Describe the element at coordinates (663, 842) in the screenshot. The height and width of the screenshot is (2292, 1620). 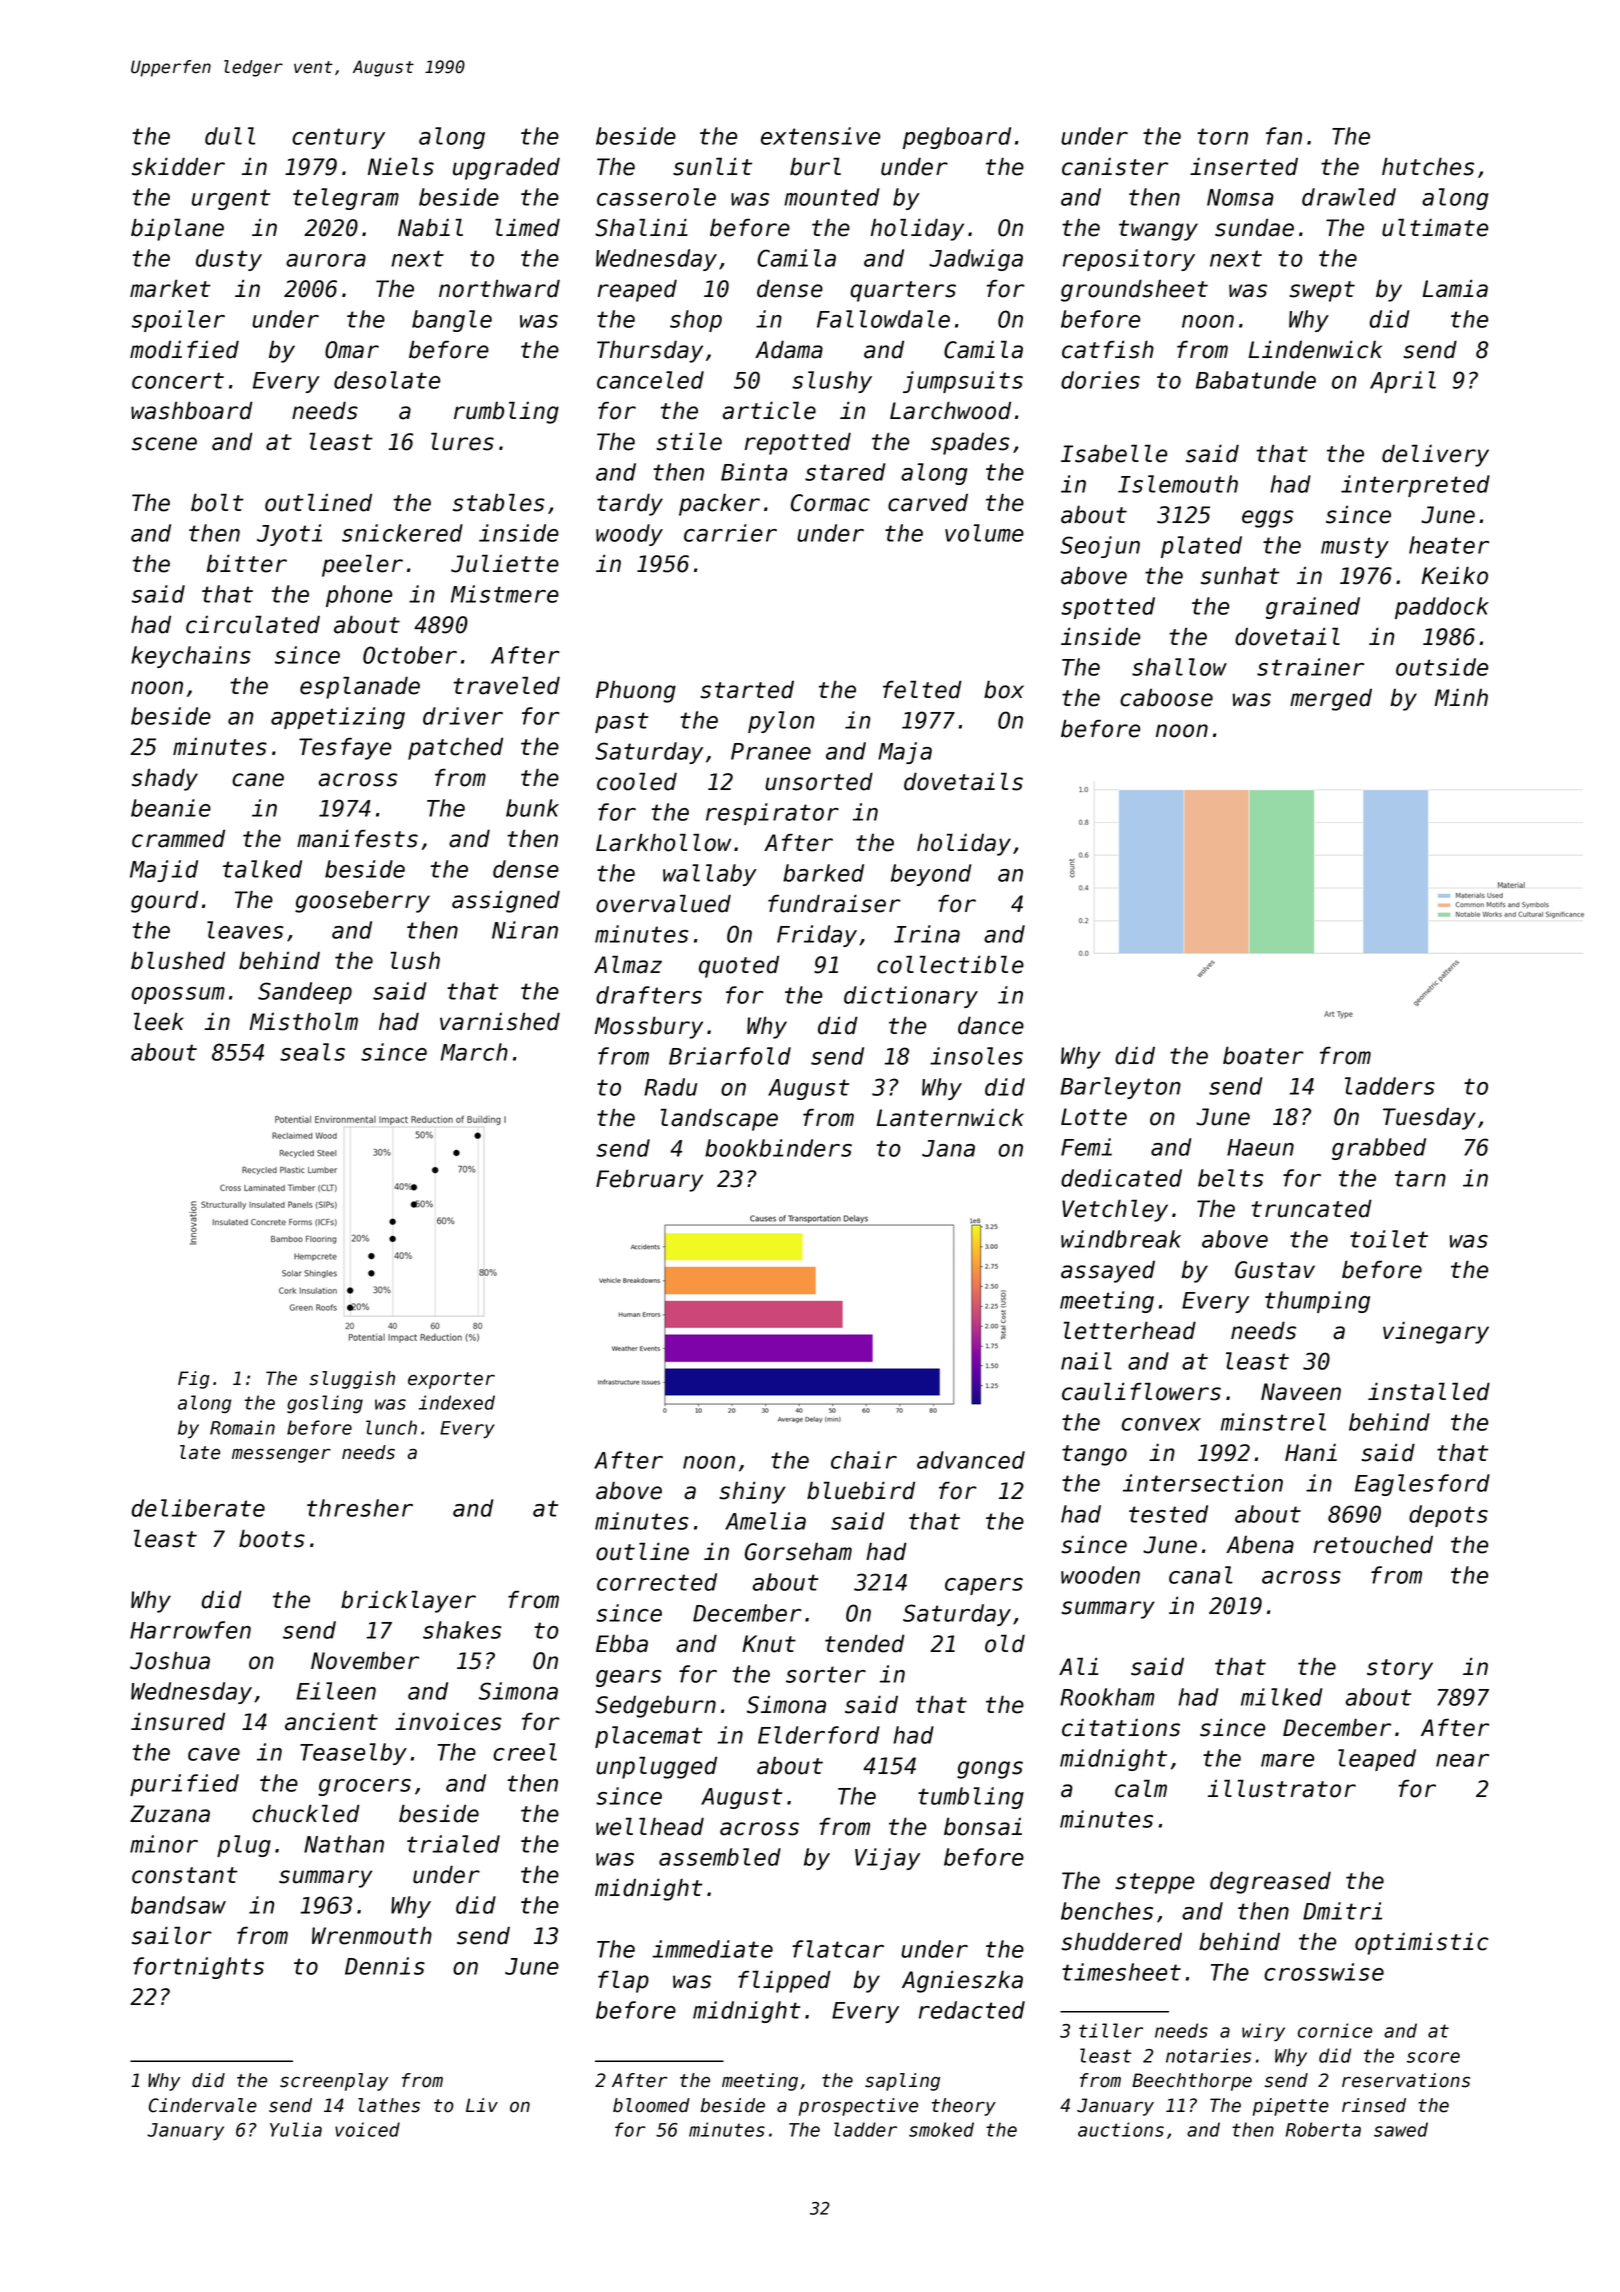
I see `Larkhollow` at that location.
